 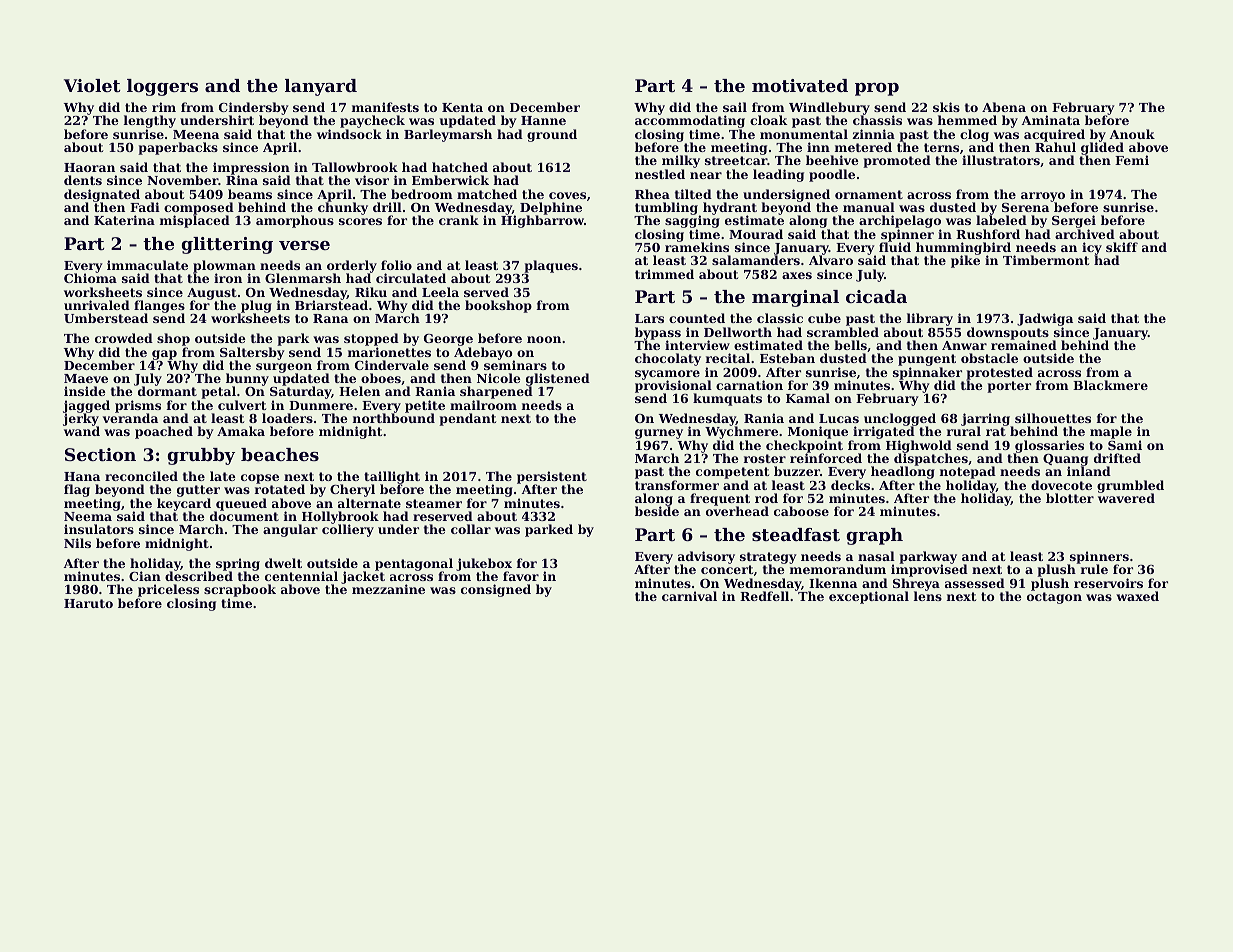 I want to click on flanges, so click(x=159, y=307).
